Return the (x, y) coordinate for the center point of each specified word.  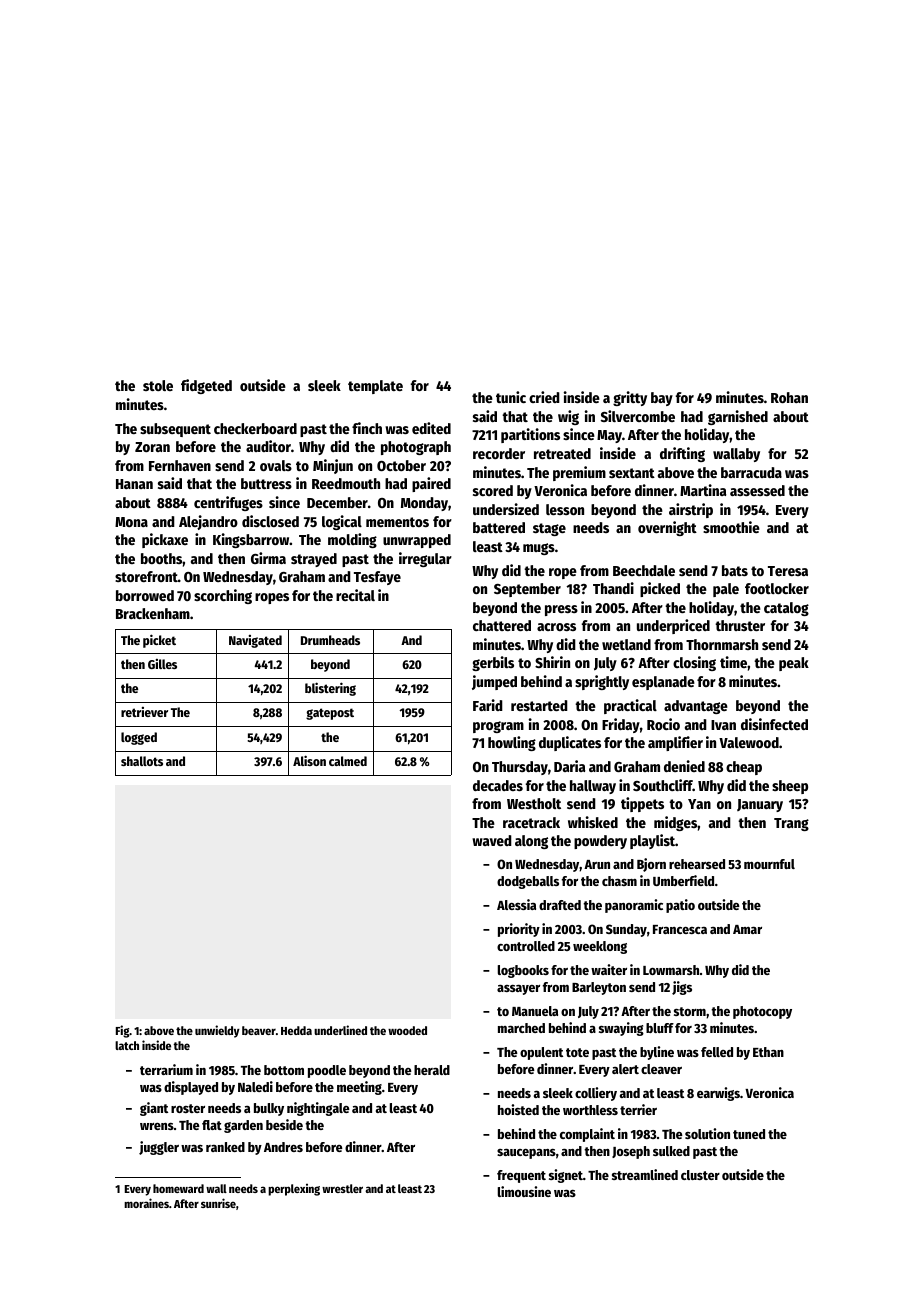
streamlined (645, 1174)
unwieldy (217, 1031)
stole (158, 385)
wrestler (342, 1188)
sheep (790, 787)
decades (498, 785)
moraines (146, 1203)
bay (662, 399)
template (375, 387)
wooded (407, 1030)
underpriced (673, 626)
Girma (268, 558)
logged (139, 738)
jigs (682, 988)
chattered (502, 625)
